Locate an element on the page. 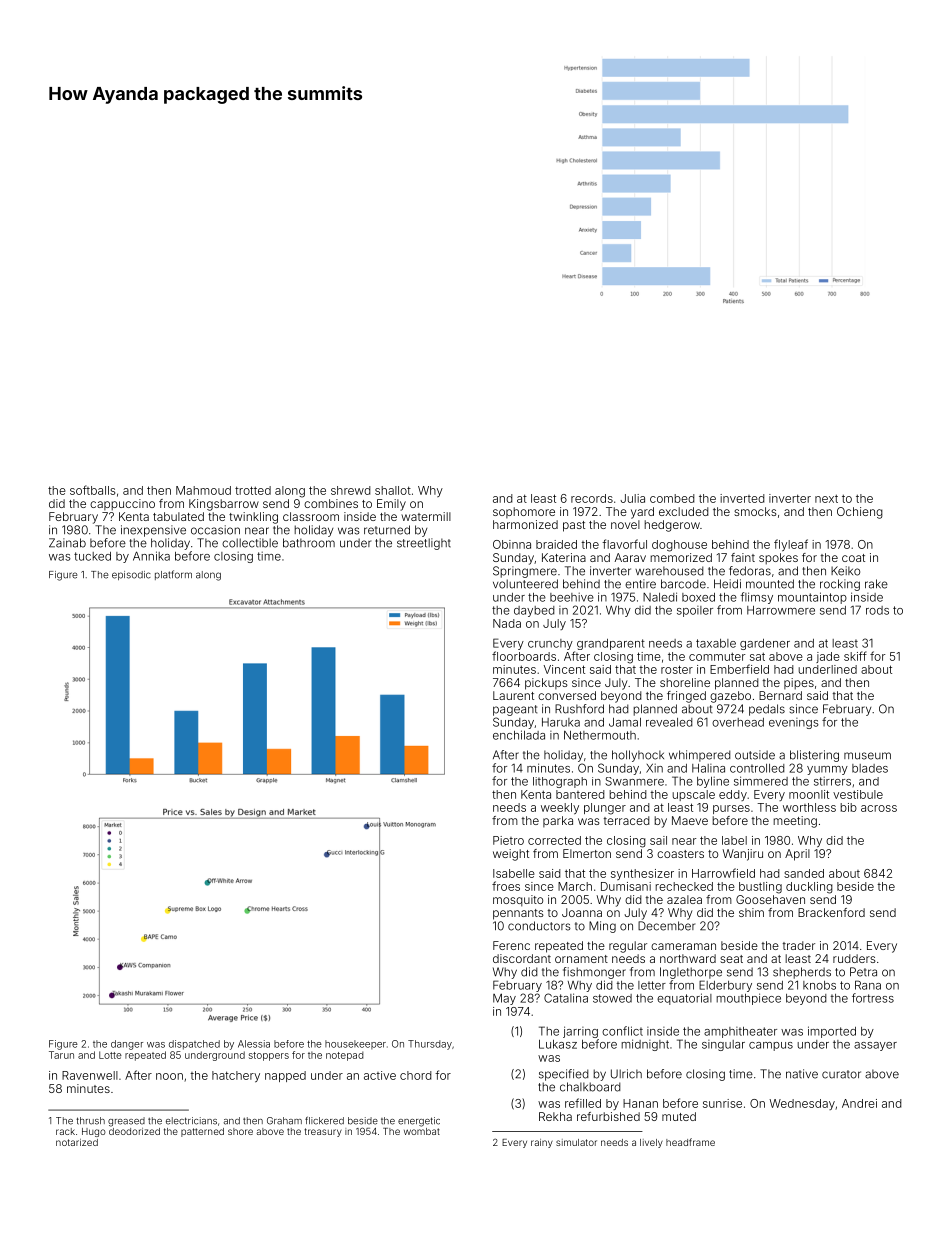  housekeeper is located at coordinates (355, 1044).
